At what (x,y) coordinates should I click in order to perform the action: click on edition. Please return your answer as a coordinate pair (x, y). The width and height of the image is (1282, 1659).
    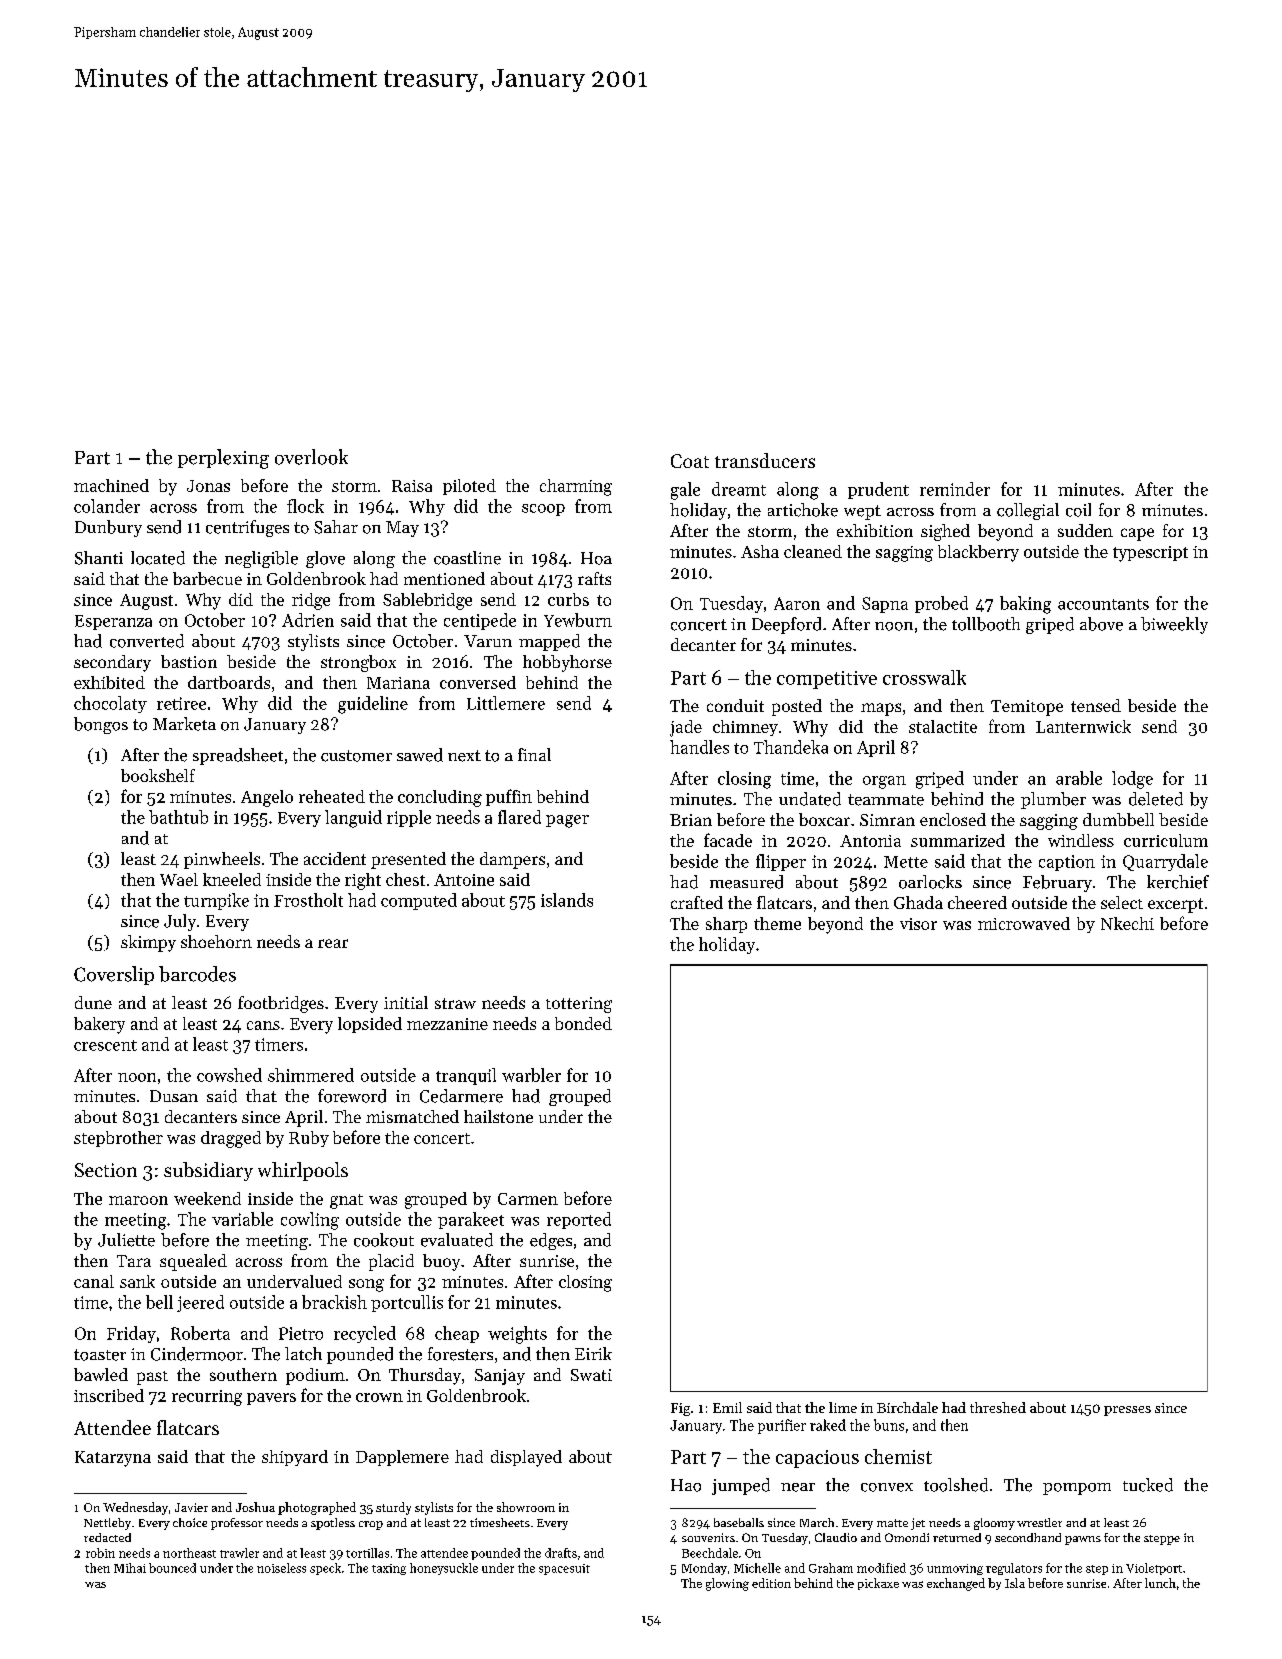
    Looking at the image, I should click on (771, 1583).
